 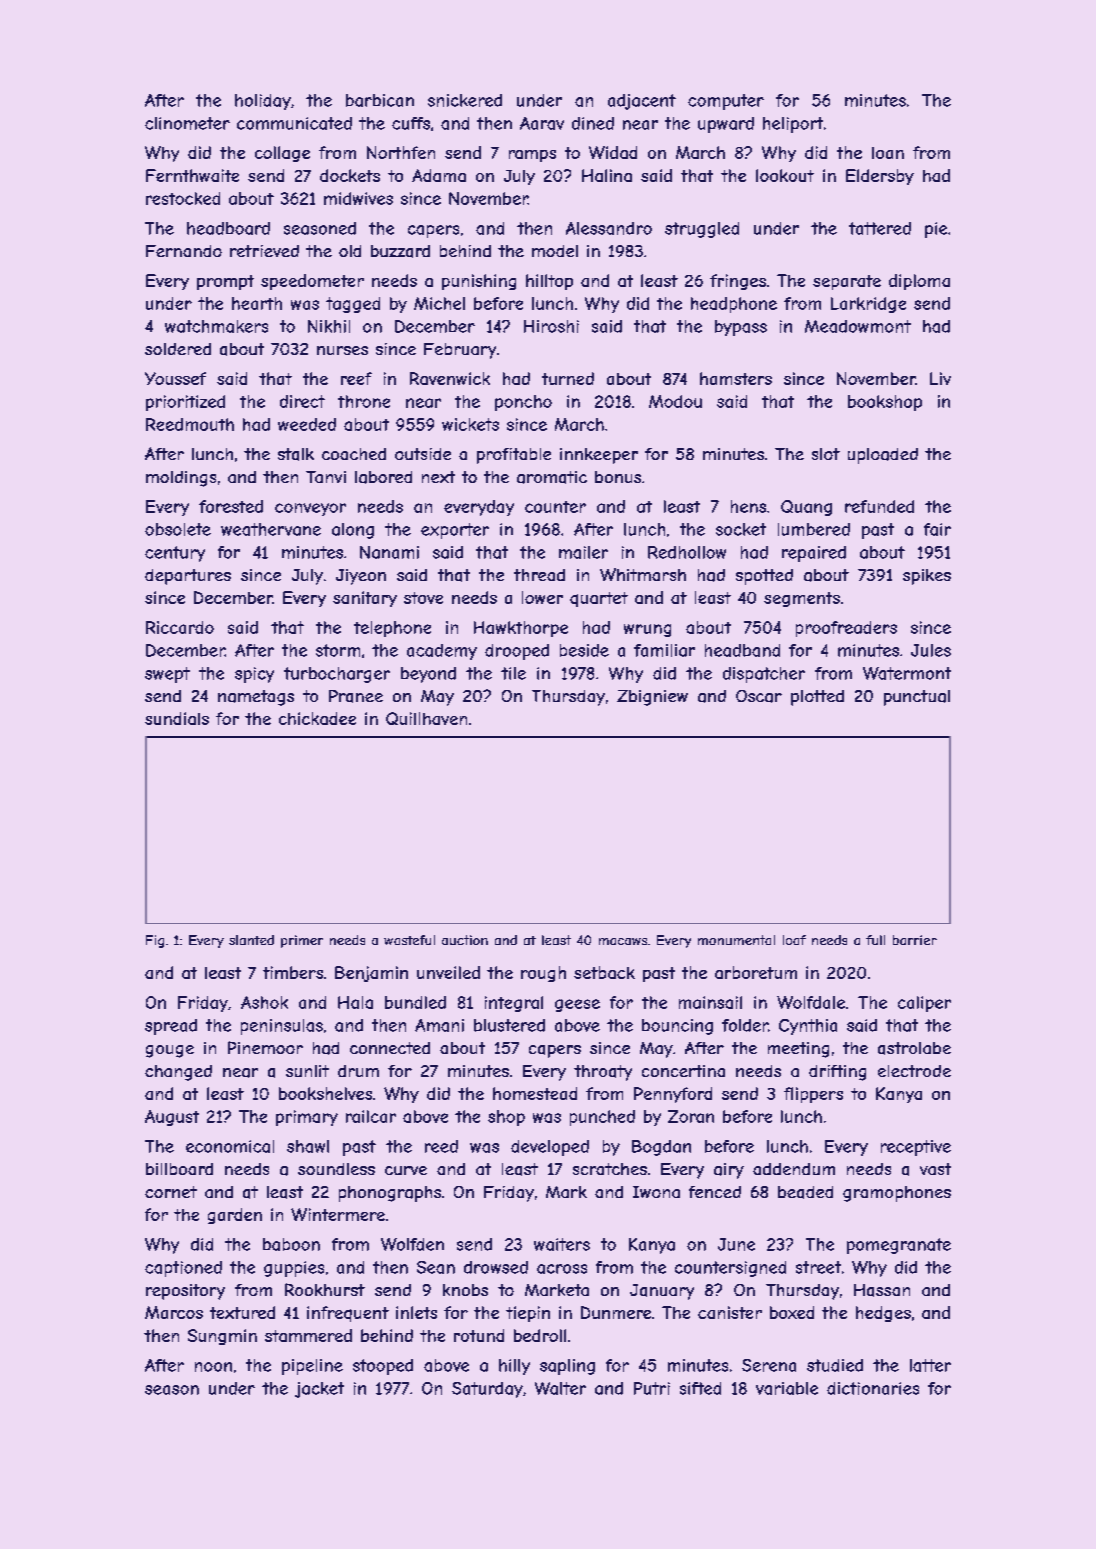 What do you see at coordinates (883, 456) in the screenshot?
I see `uploaded` at bounding box center [883, 456].
